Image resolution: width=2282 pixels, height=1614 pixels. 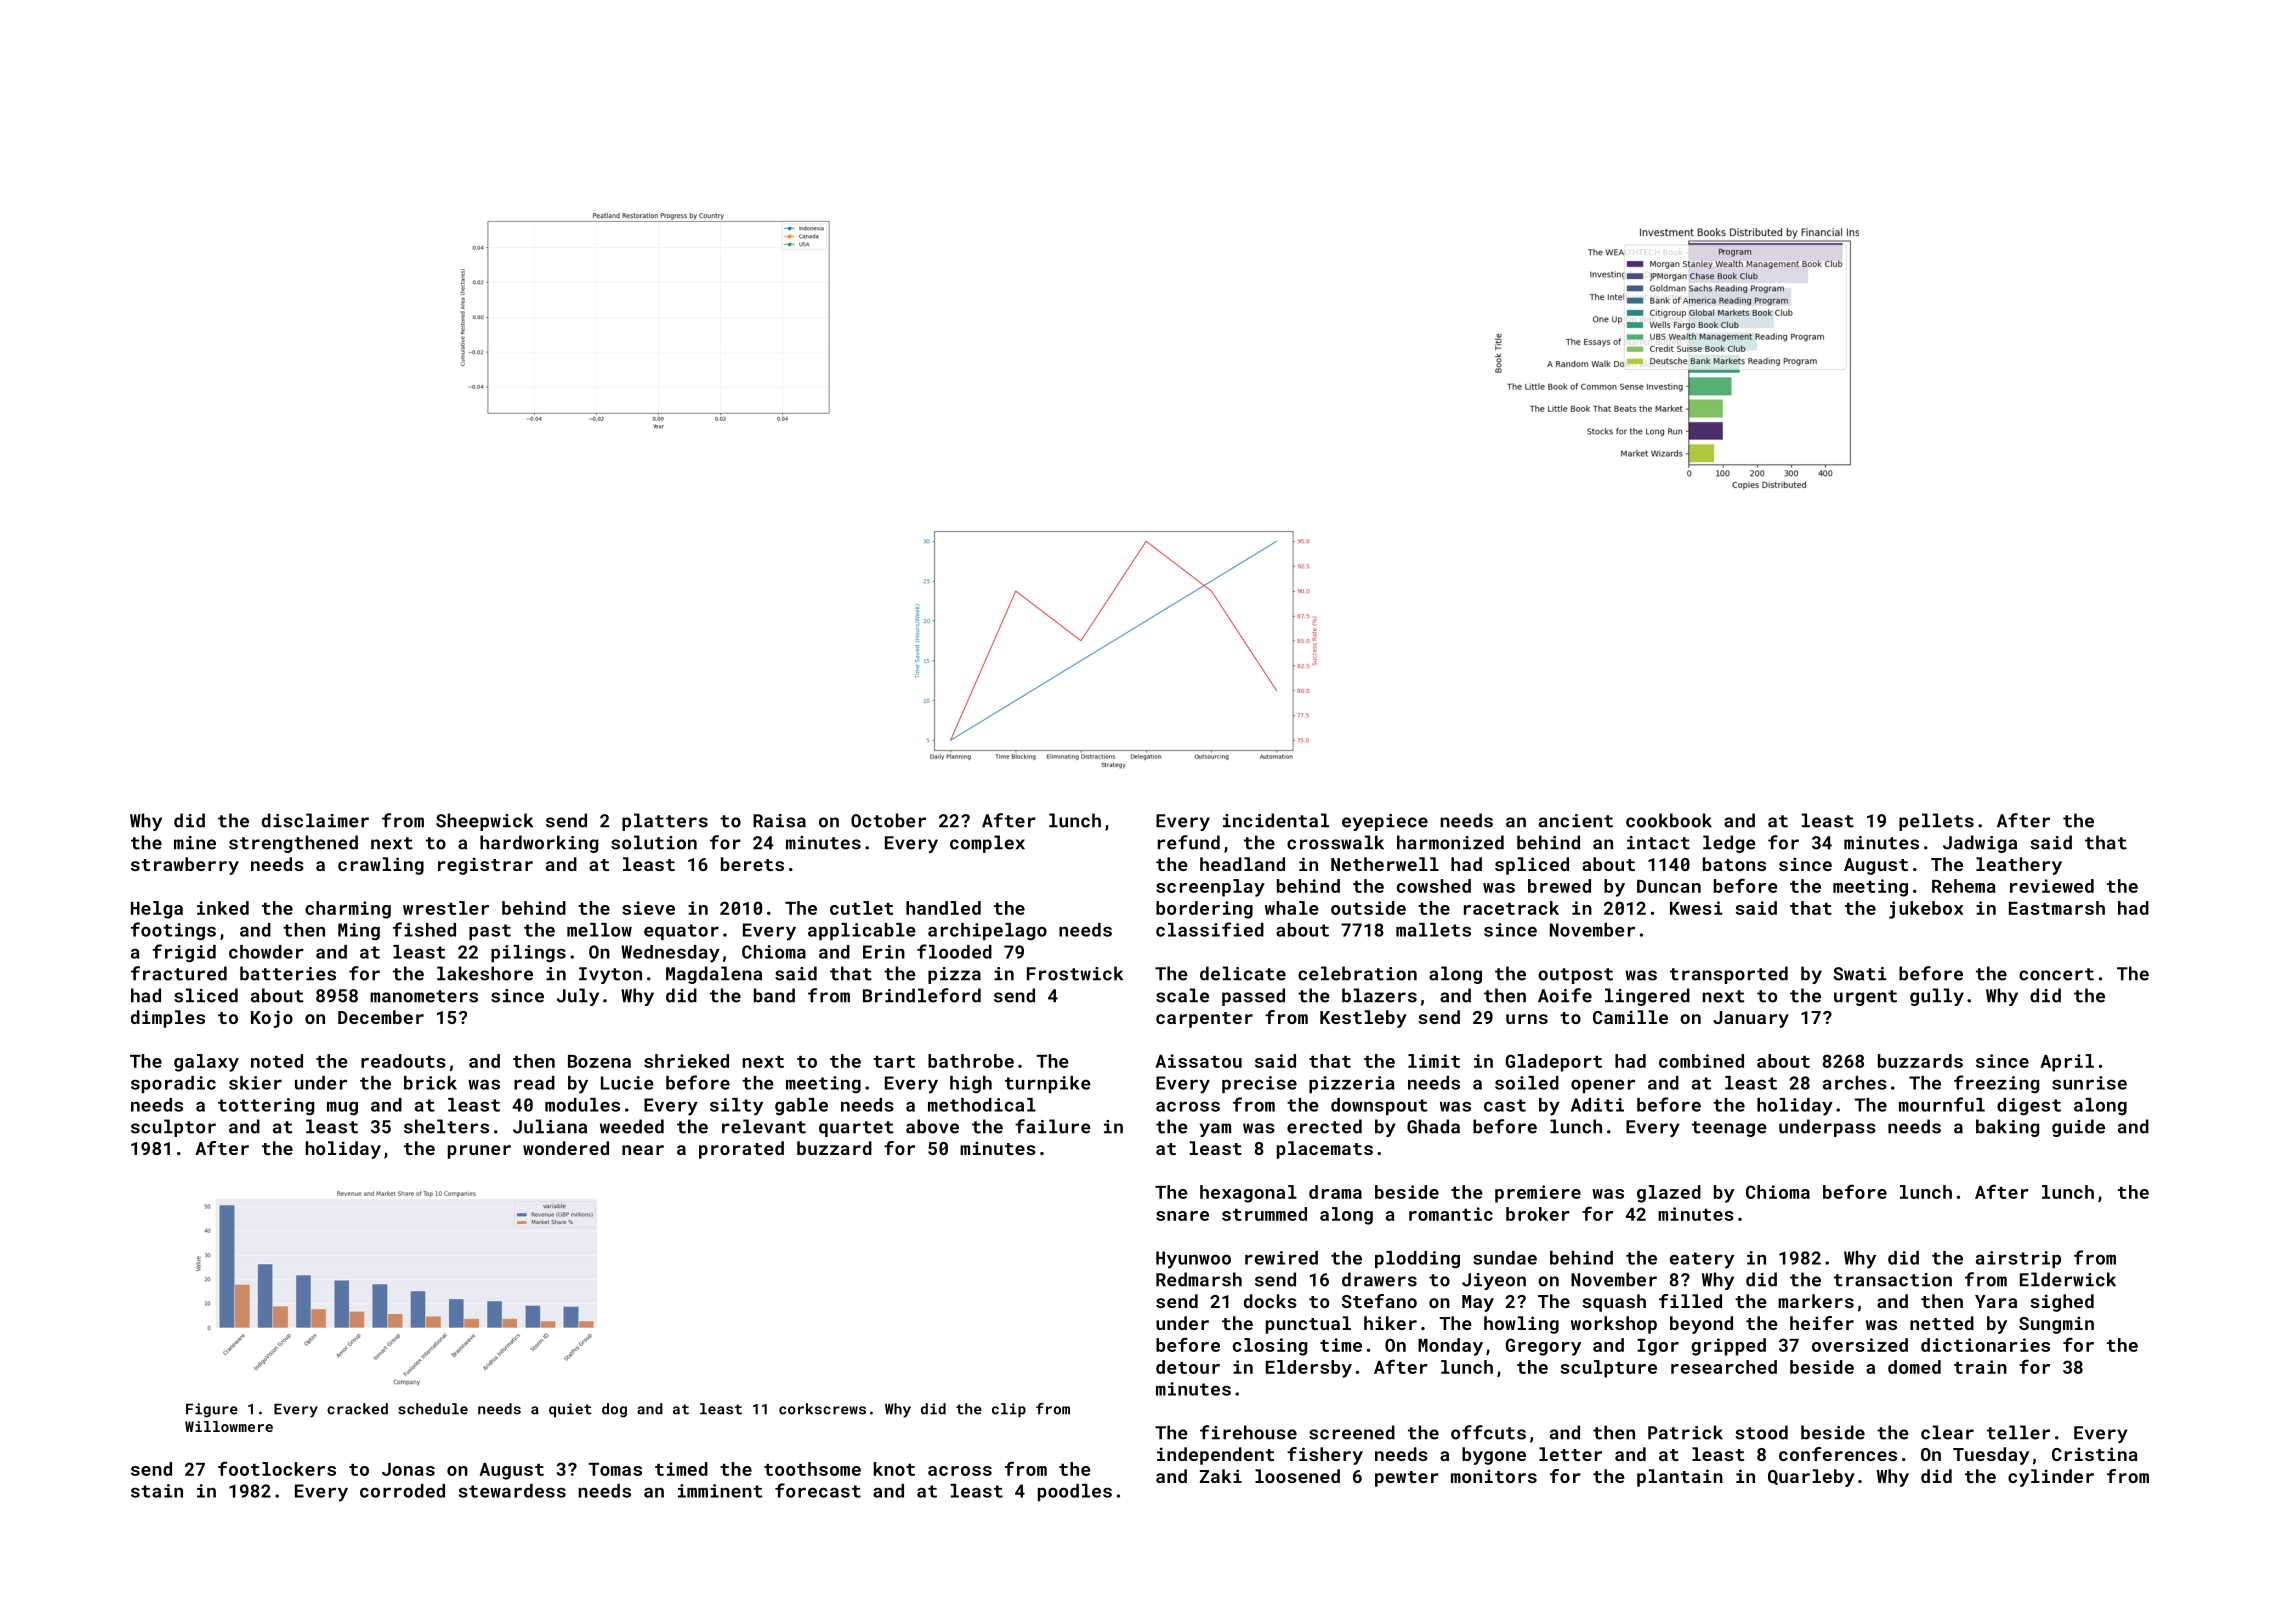 I want to click on Raisa, so click(x=779, y=821).
